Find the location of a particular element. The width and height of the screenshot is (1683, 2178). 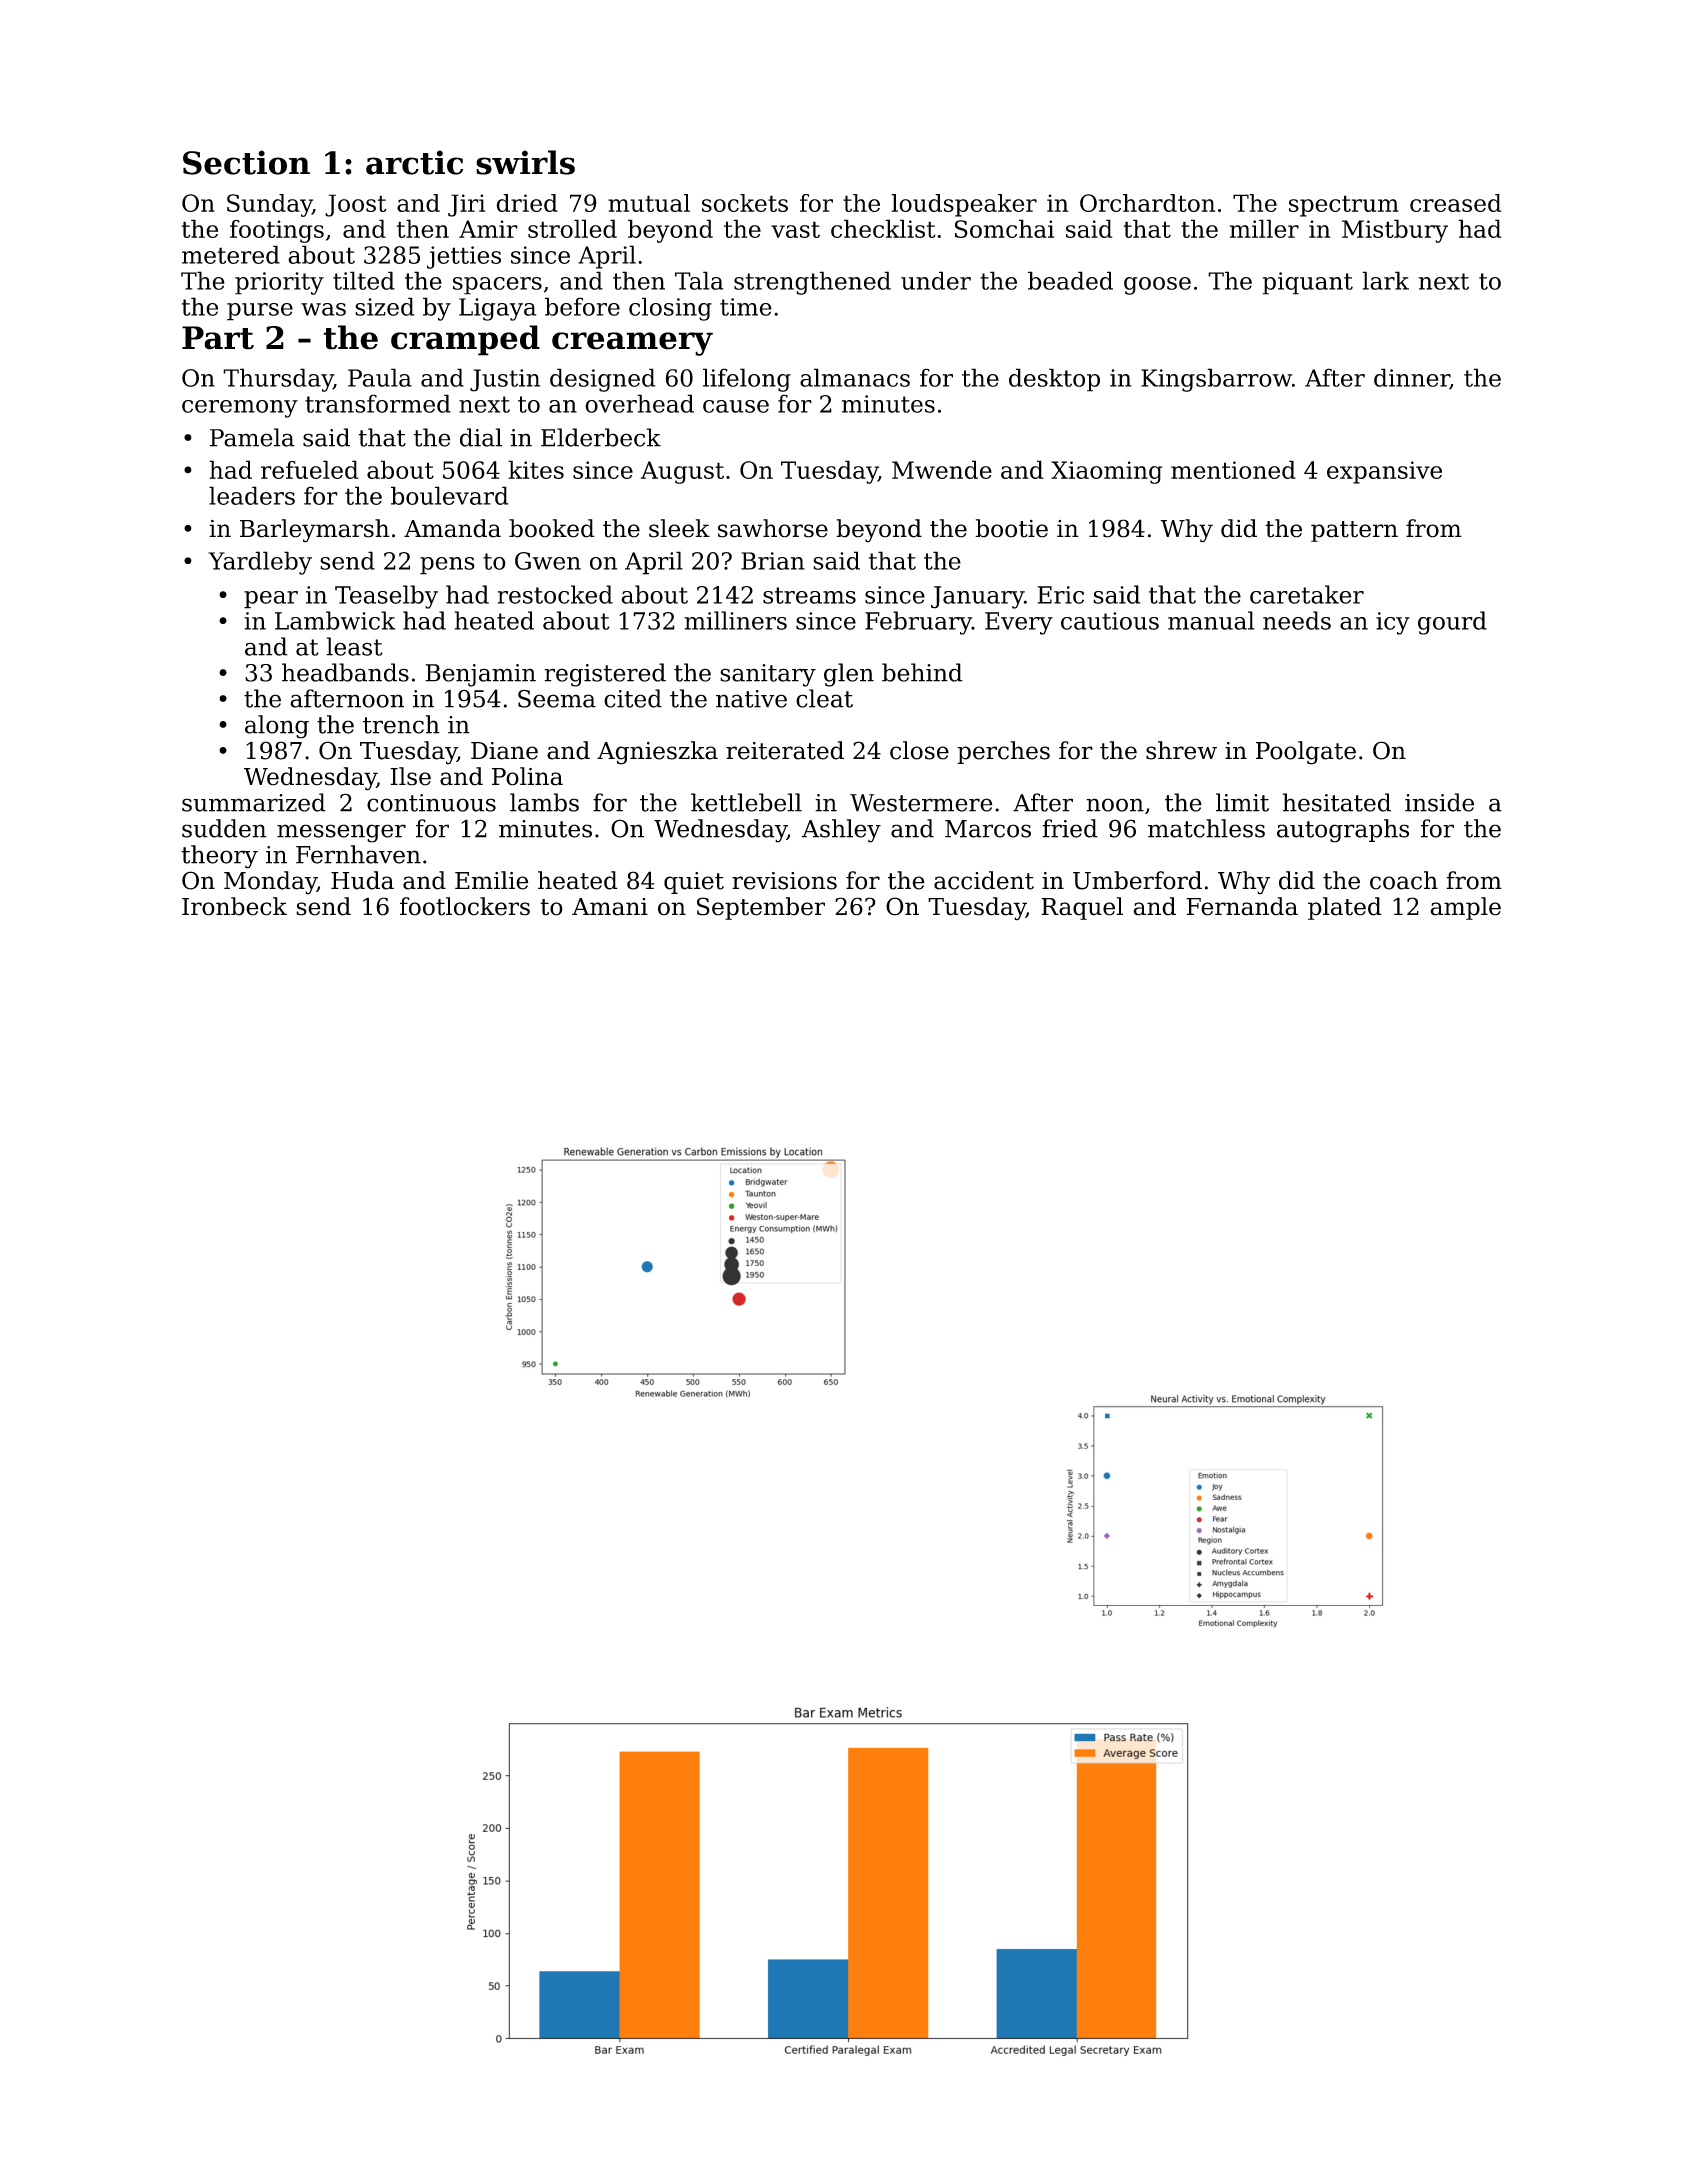

Barleymarsh is located at coordinates (315, 531).
